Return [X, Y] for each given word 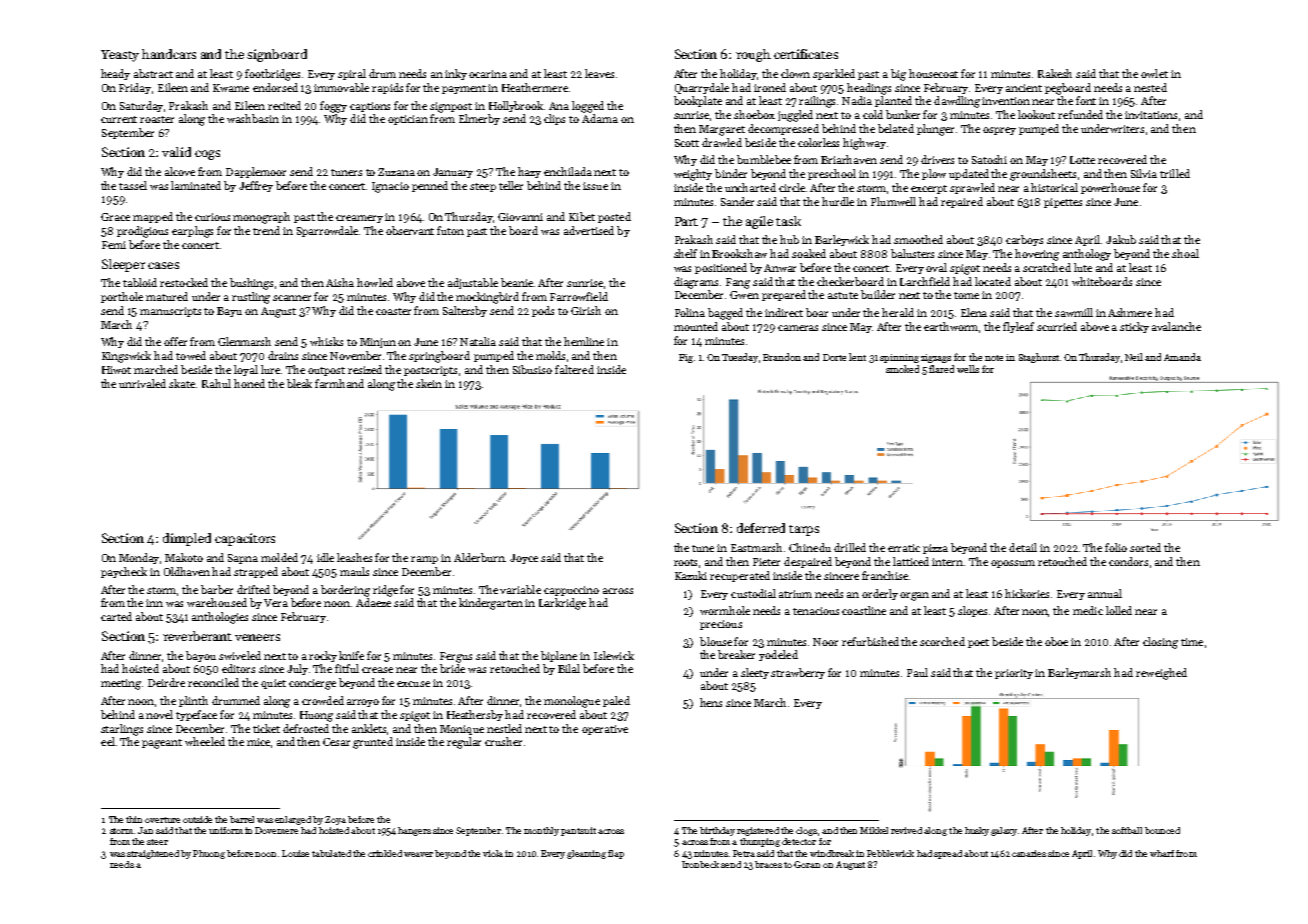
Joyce [524, 559]
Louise [295, 853]
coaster [393, 311]
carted [116, 616]
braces [768, 864]
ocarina [488, 74]
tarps [804, 530]
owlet [1154, 73]
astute [843, 295]
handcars [169, 54]
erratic [904, 548]
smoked [902, 369]
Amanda [1182, 357]
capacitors [245, 539]
